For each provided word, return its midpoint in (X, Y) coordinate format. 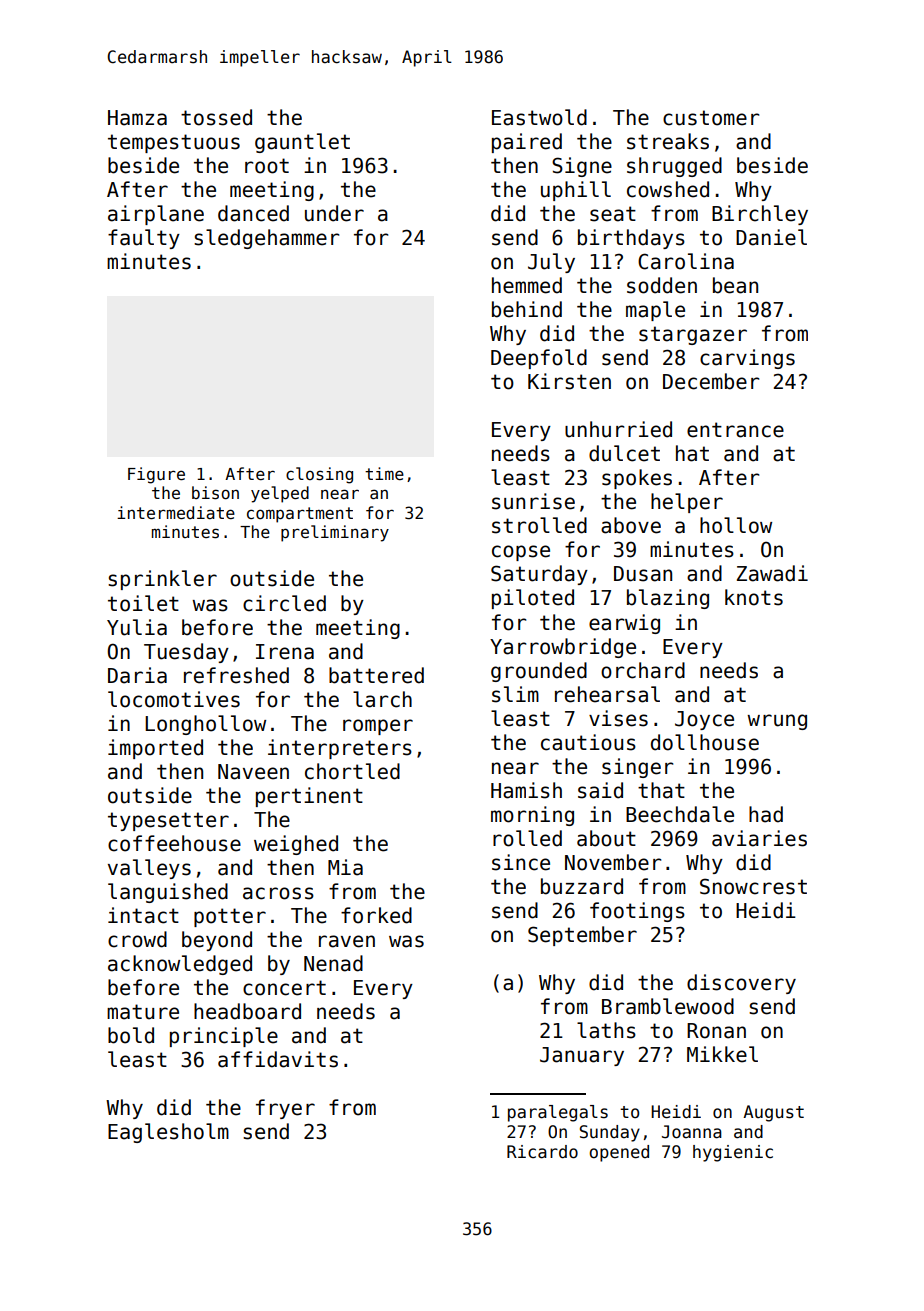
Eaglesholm (168, 1133)
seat (613, 214)
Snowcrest (753, 886)
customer (711, 118)
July (551, 263)
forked (376, 915)
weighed (296, 845)
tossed (216, 117)
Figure (156, 475)
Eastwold (539, 117)
